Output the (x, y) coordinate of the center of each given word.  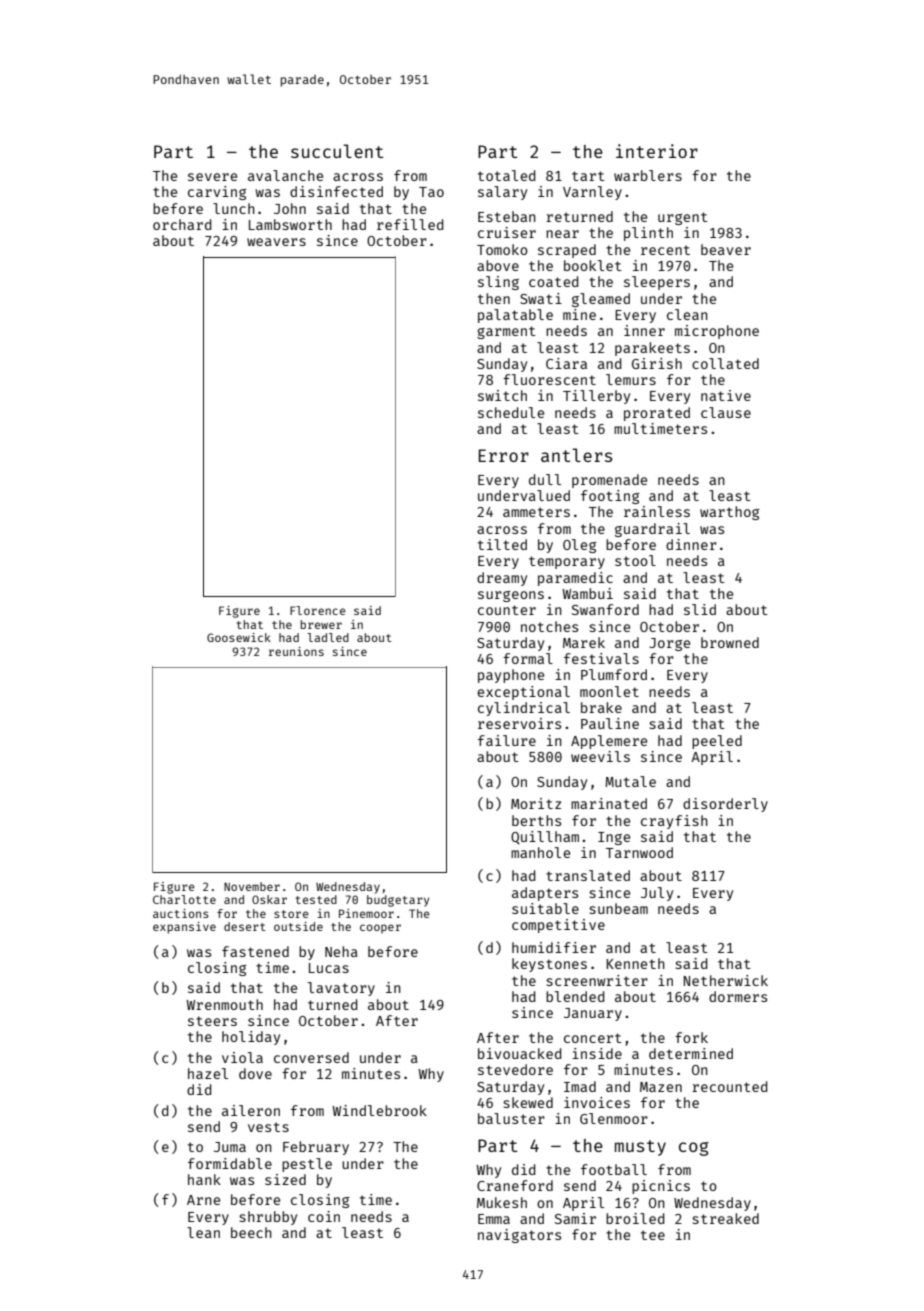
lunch (234, 208)
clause (726, 412)
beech (251, 1232)
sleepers (657, 283)
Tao (431, 192)
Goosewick (239, 637)
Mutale (630, 781)
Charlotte (184, 899)
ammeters (536, 512)
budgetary (398, 901)
